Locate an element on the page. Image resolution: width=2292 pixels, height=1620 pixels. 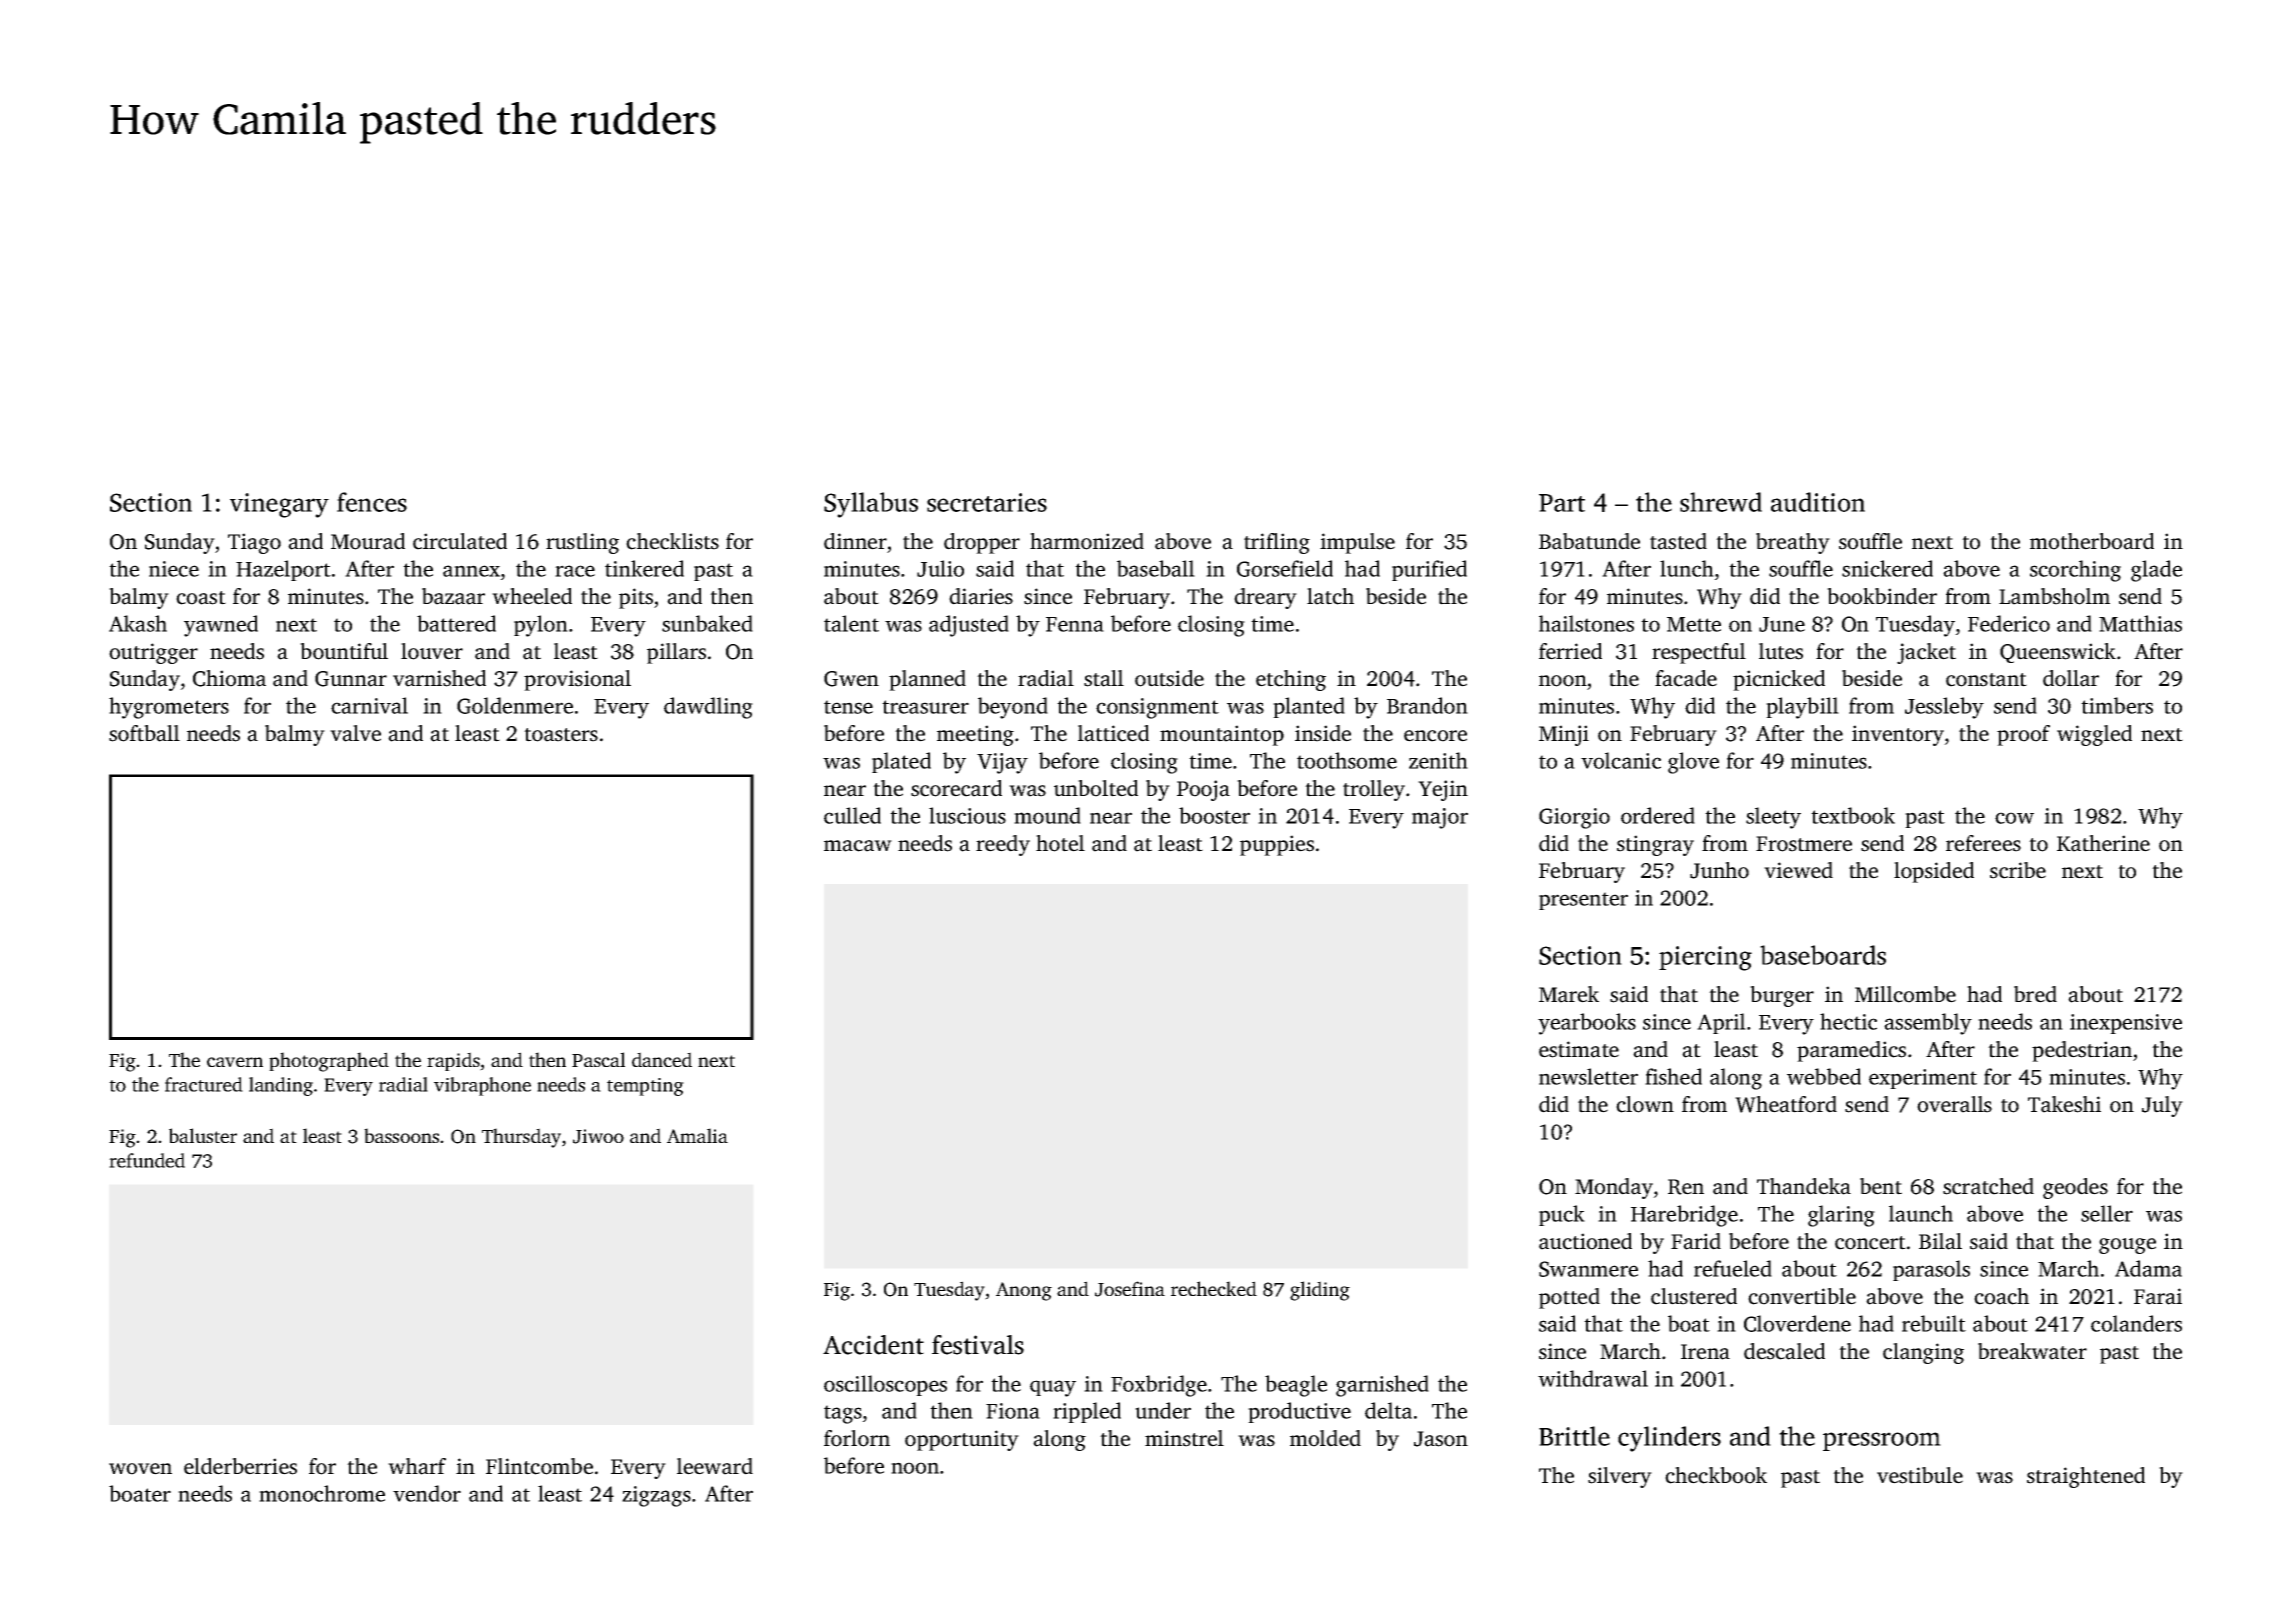
Thandeka is located at coordinates (1804, 1186).
